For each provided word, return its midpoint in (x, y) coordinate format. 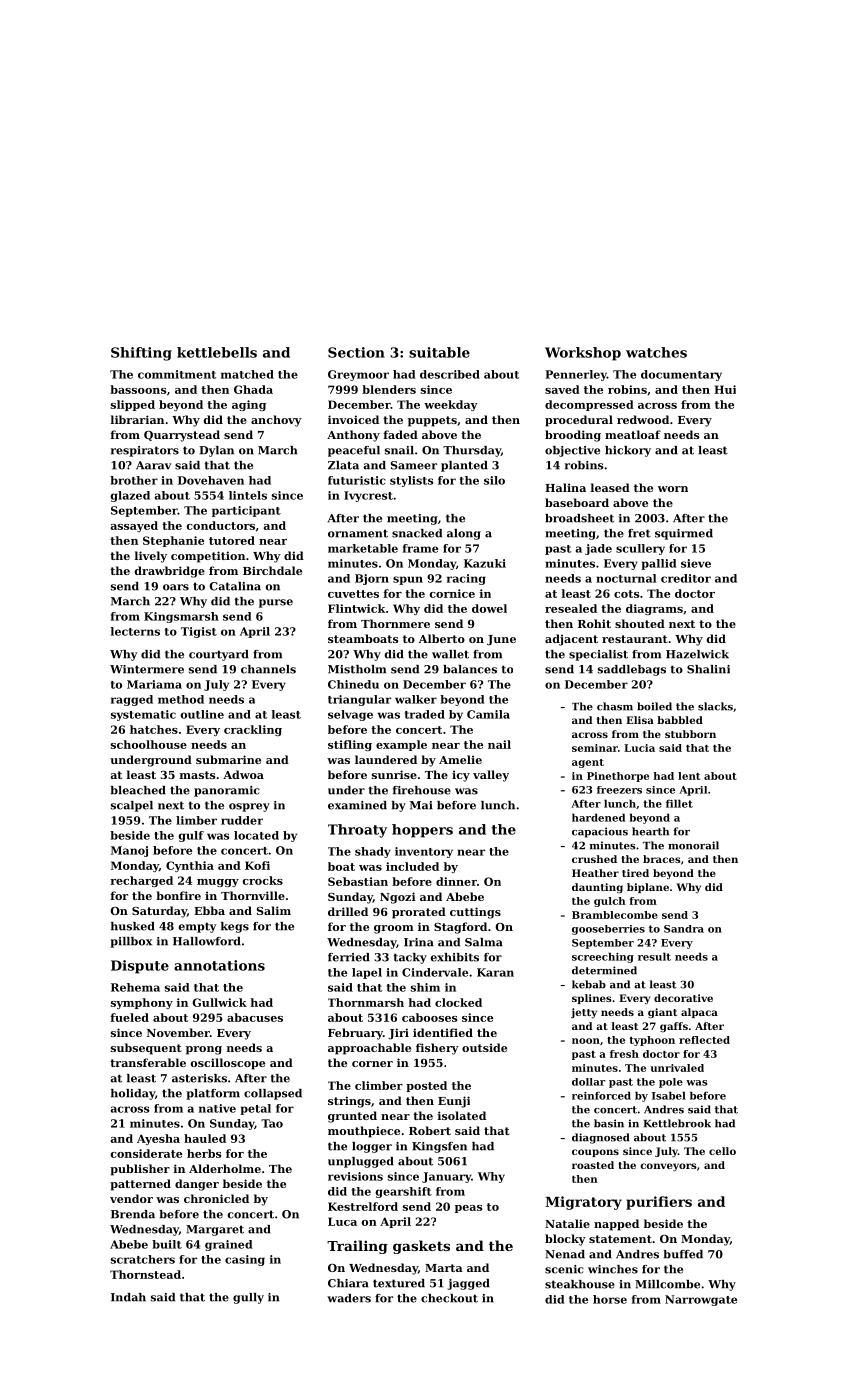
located (256, 835)
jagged (469, 1284)
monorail (693, 845)
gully (248, 1298)
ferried (349, 957)
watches (656, 352)
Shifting (141, 354)
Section (356, 352)
